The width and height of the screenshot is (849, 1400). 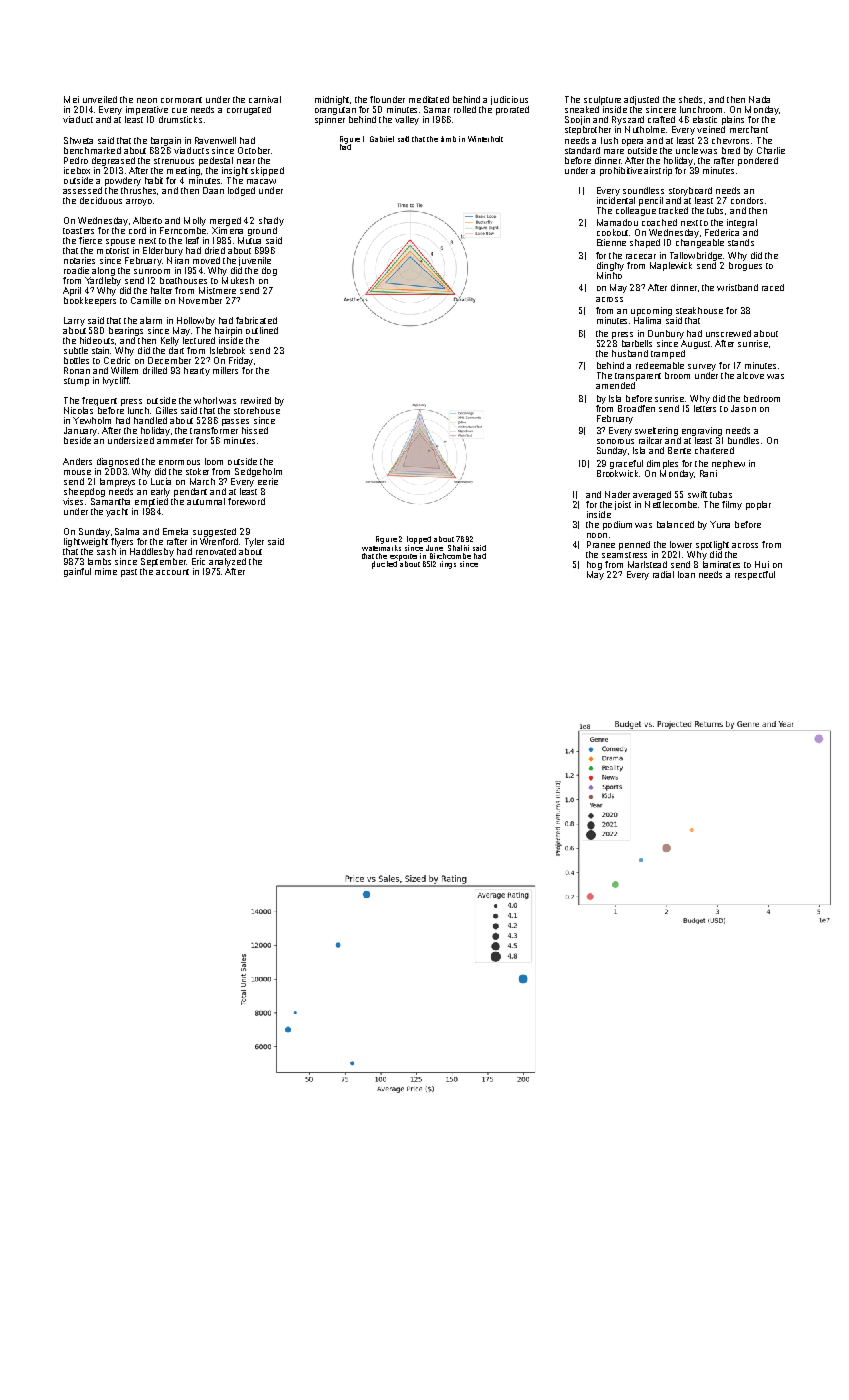 What do you see at coordinates (663, 574) in the screenshot?
I see `radial` at bounding box center [663, 574].
